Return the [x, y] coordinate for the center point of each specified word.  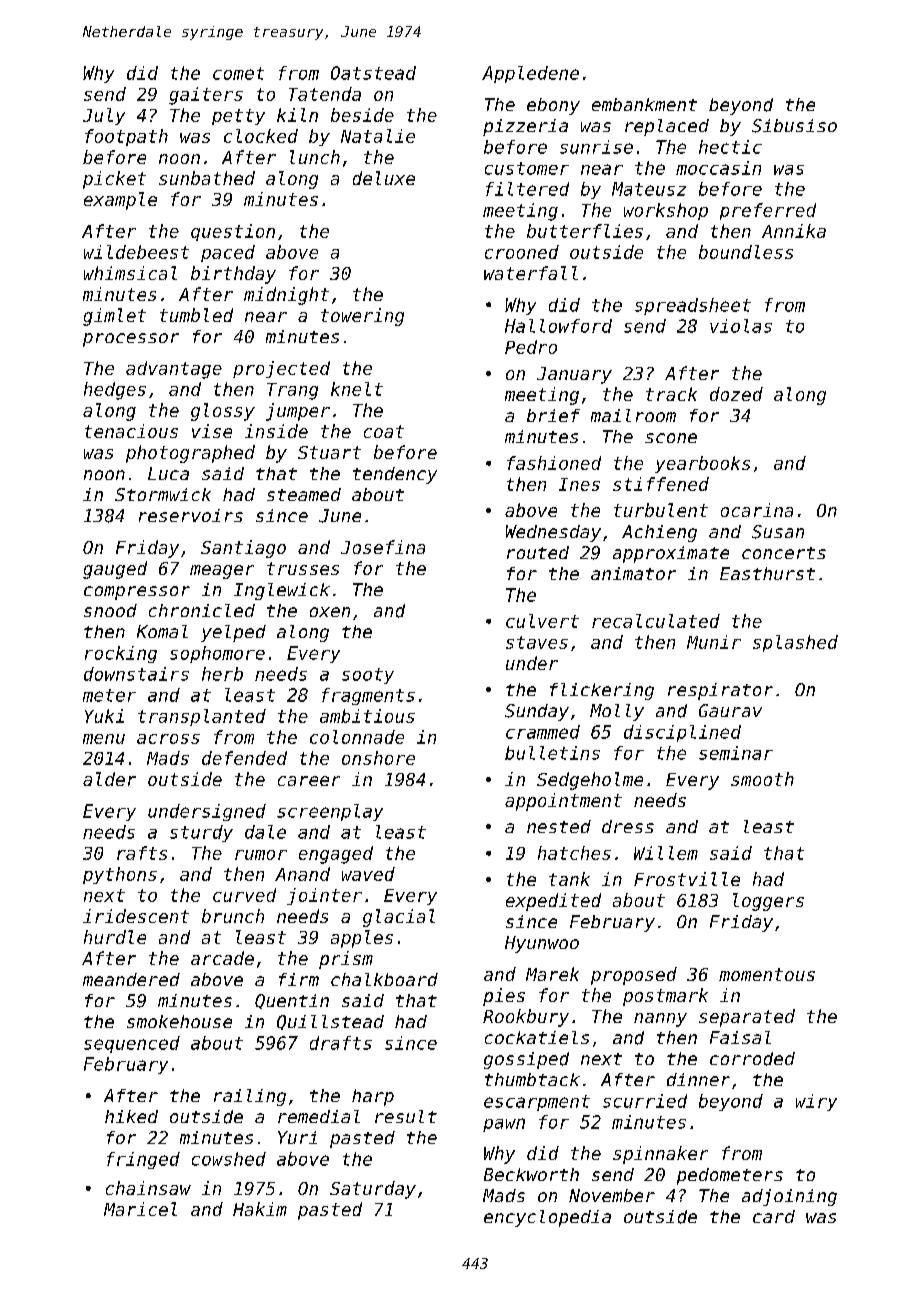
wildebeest [136, 252]
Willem [666, 853]
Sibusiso [794, 126]
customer [527, 168]
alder [109, 779]
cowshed [229, 1159]
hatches [574, 853]
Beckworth [531, 1174]
